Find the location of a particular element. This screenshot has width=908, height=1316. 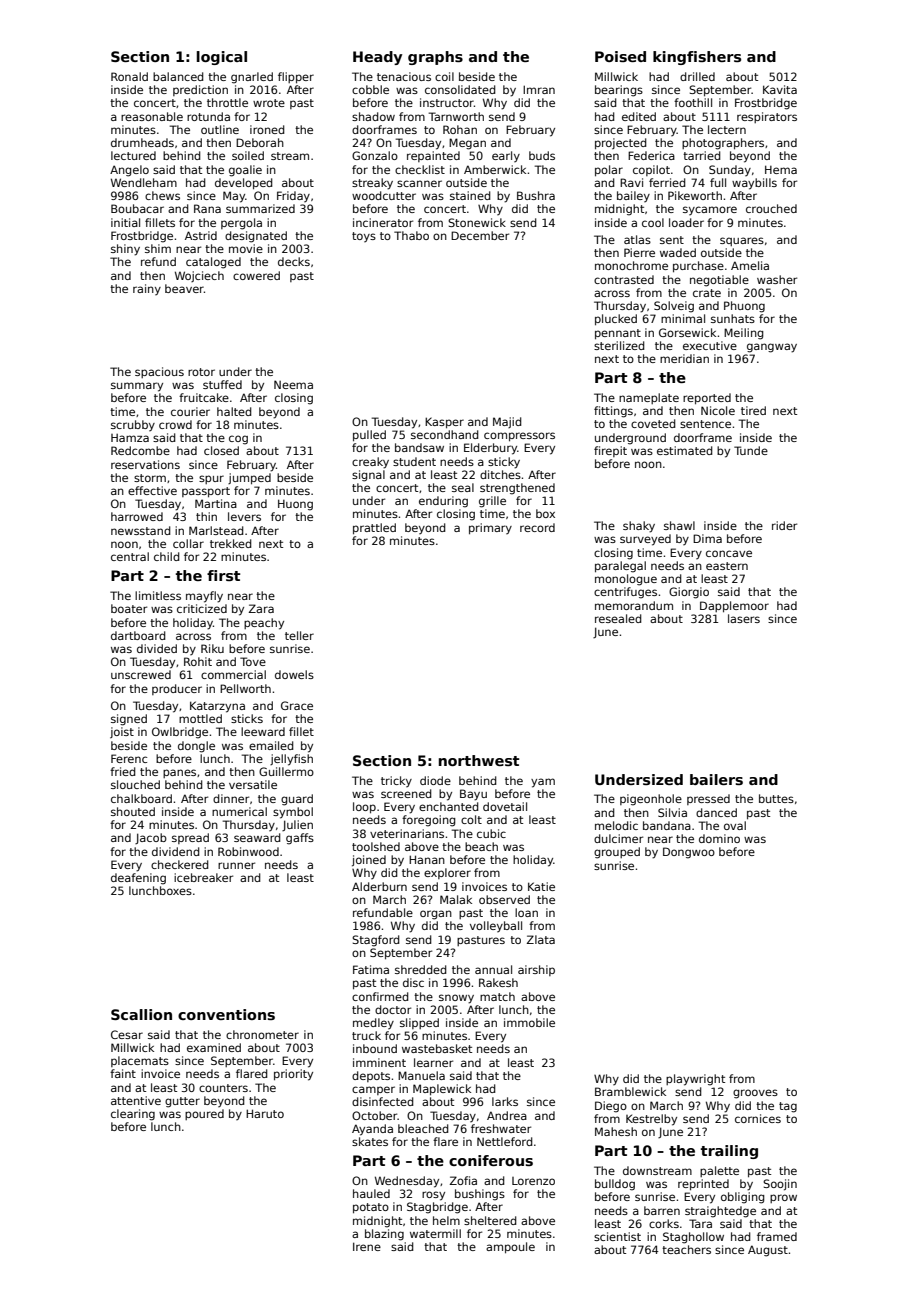

Irene is located at coordinates (367, 1246).
